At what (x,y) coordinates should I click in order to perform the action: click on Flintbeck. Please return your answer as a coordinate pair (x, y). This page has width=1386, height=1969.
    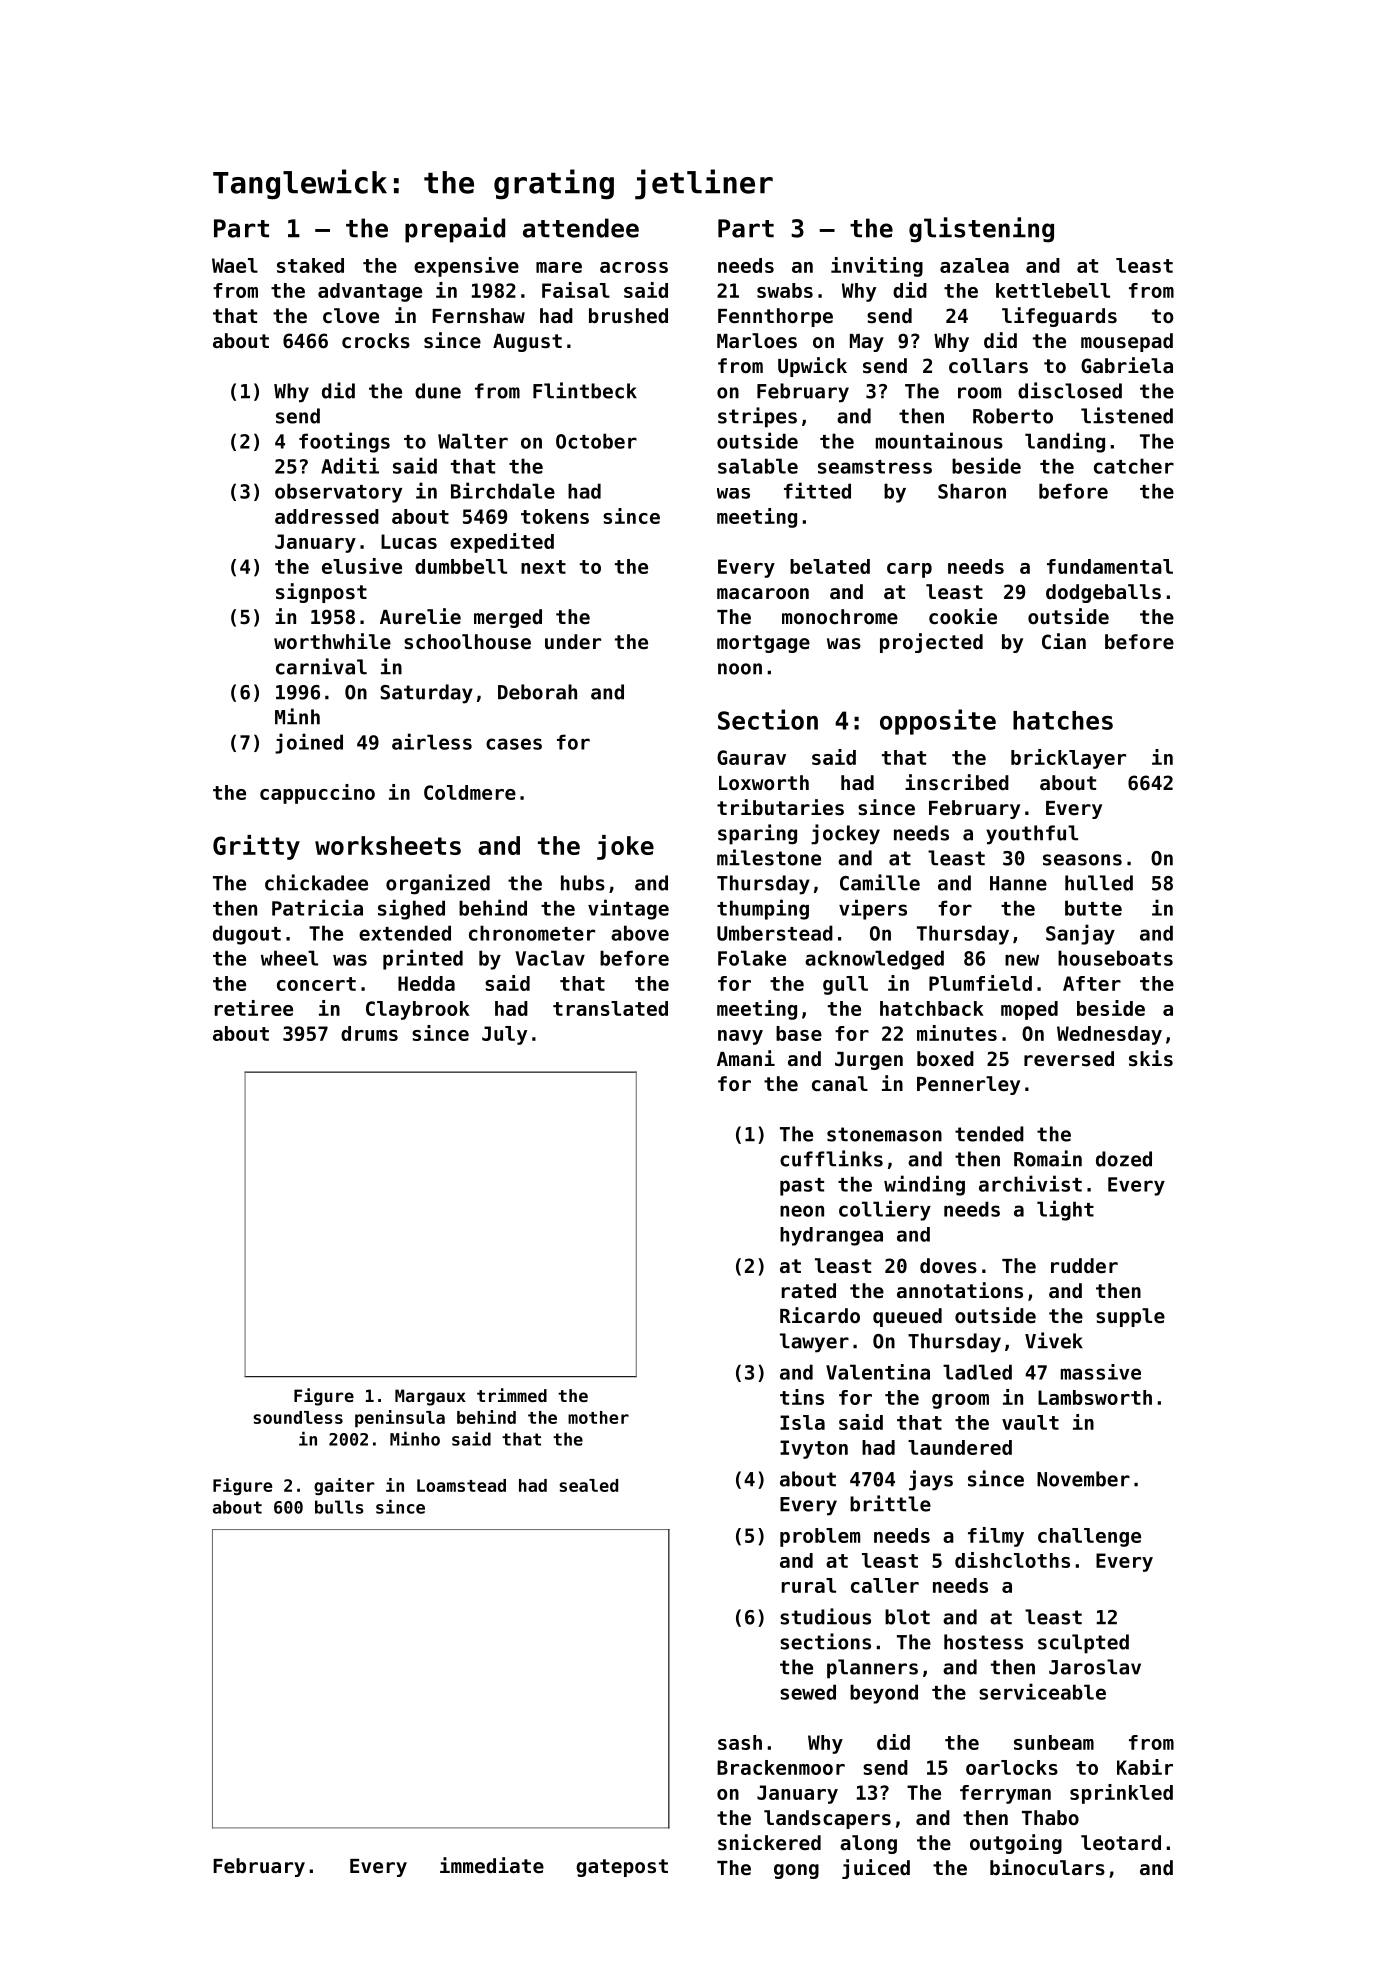
    Looking at the image, I should click on (585, 390).
